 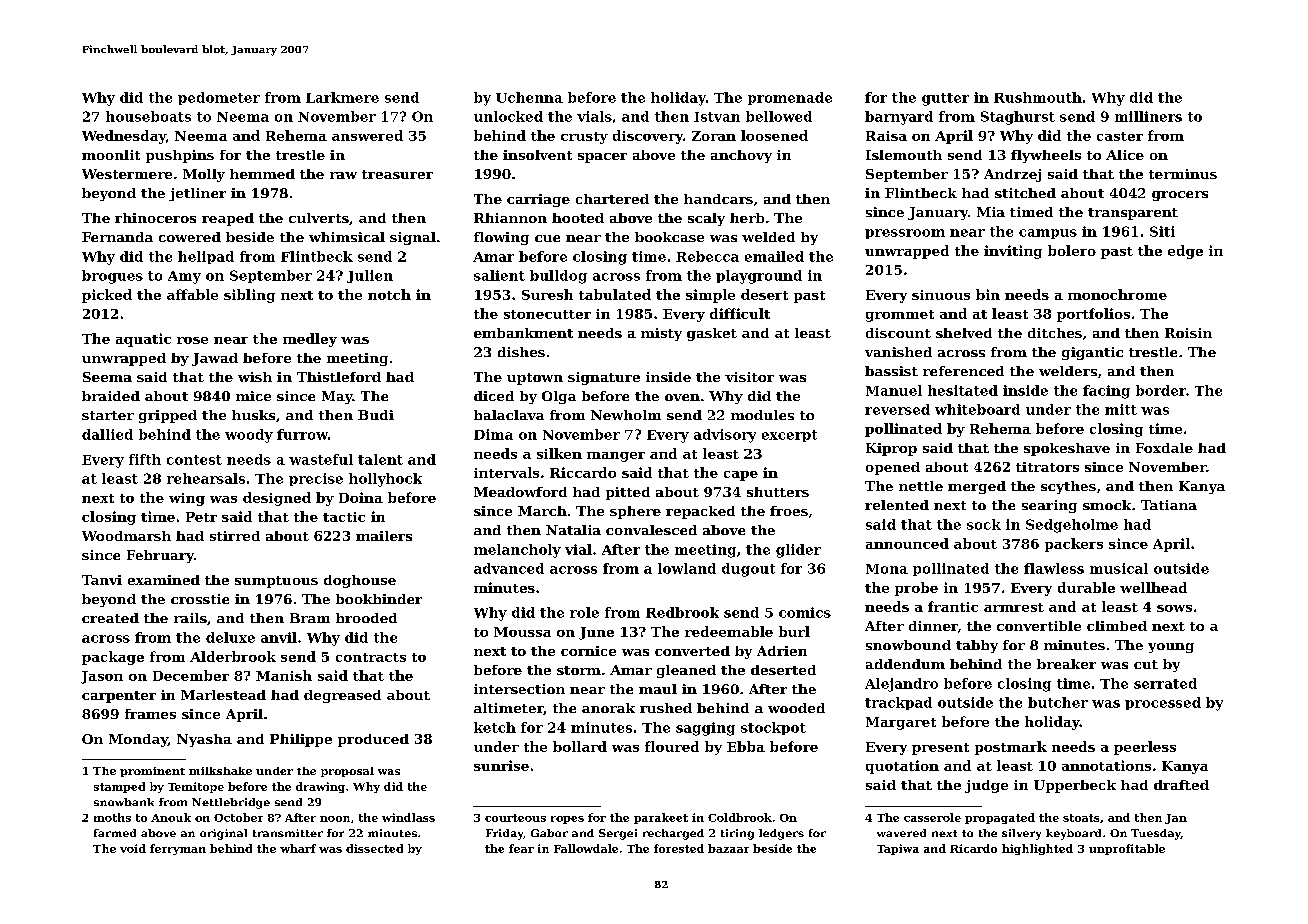 What do you see at coordinates (201, 517) in the document?
I see `Petr` at bounding box center [201, 517].
